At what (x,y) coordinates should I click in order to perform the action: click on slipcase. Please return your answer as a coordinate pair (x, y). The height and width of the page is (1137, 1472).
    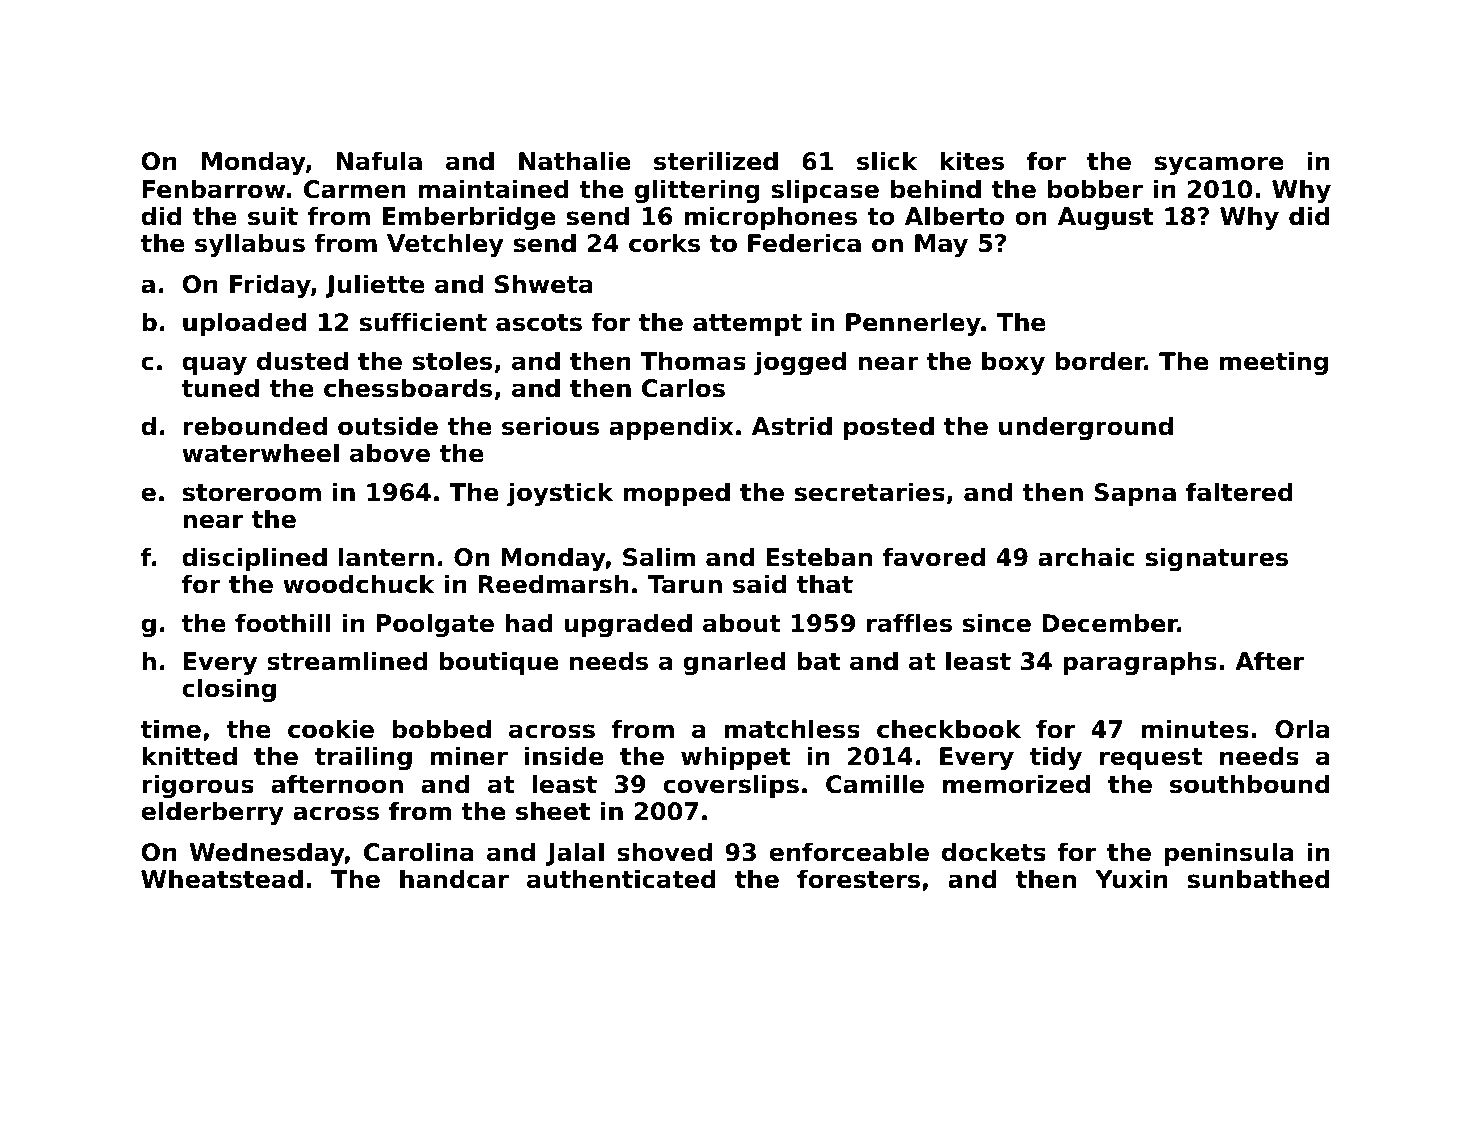
    Looking at the image, I should click on (825, 191).
